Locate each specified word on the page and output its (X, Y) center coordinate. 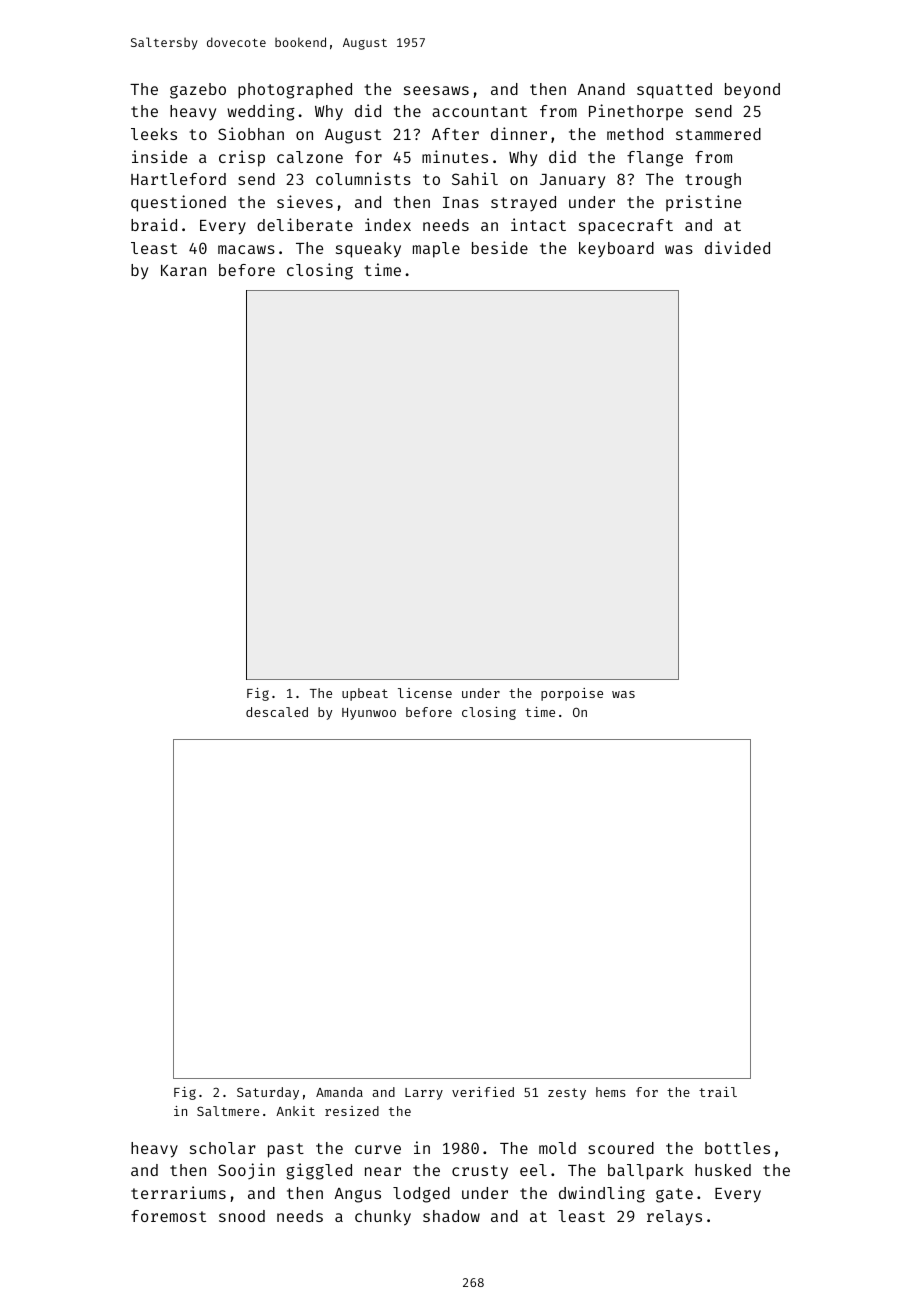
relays (674, 1218)
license (425, 693)
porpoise (572, 694)
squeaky (368, 250)
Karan (183, 270)
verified (483, 1092)
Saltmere (228, 1111)
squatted (674, 91)
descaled (277, 712)
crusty (480, 1172)
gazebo (198, 91)
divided (737, 247)
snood (242, 1216)
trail (718, 1092)
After (455, 134)
